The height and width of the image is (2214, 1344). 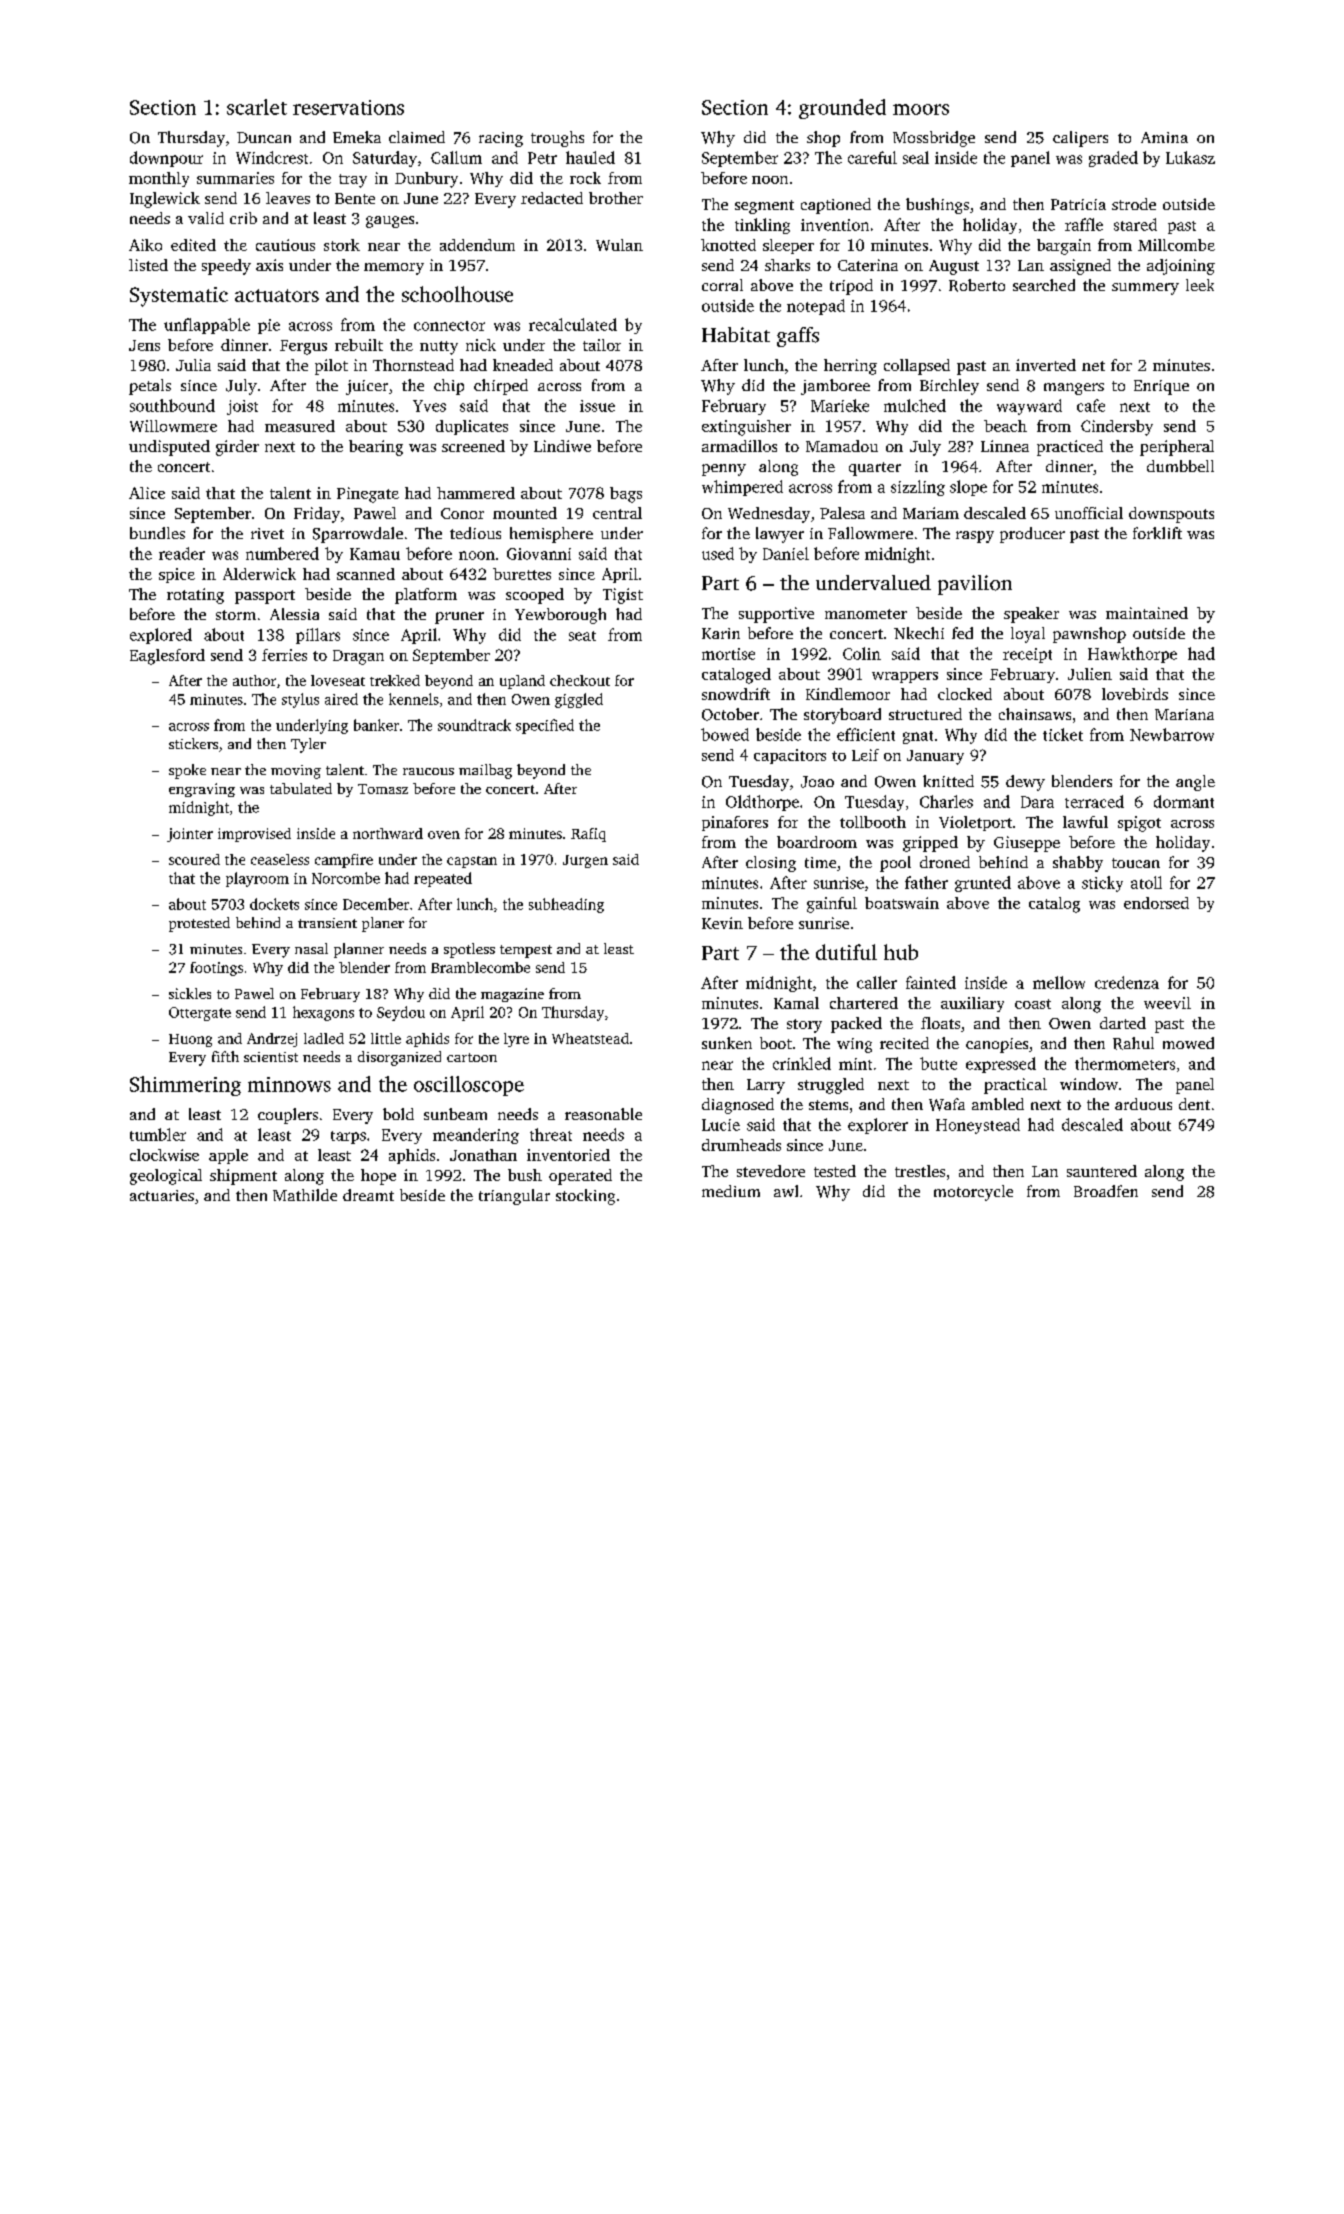 I want to click on Honeystead, so click(x=978, y=1126).
